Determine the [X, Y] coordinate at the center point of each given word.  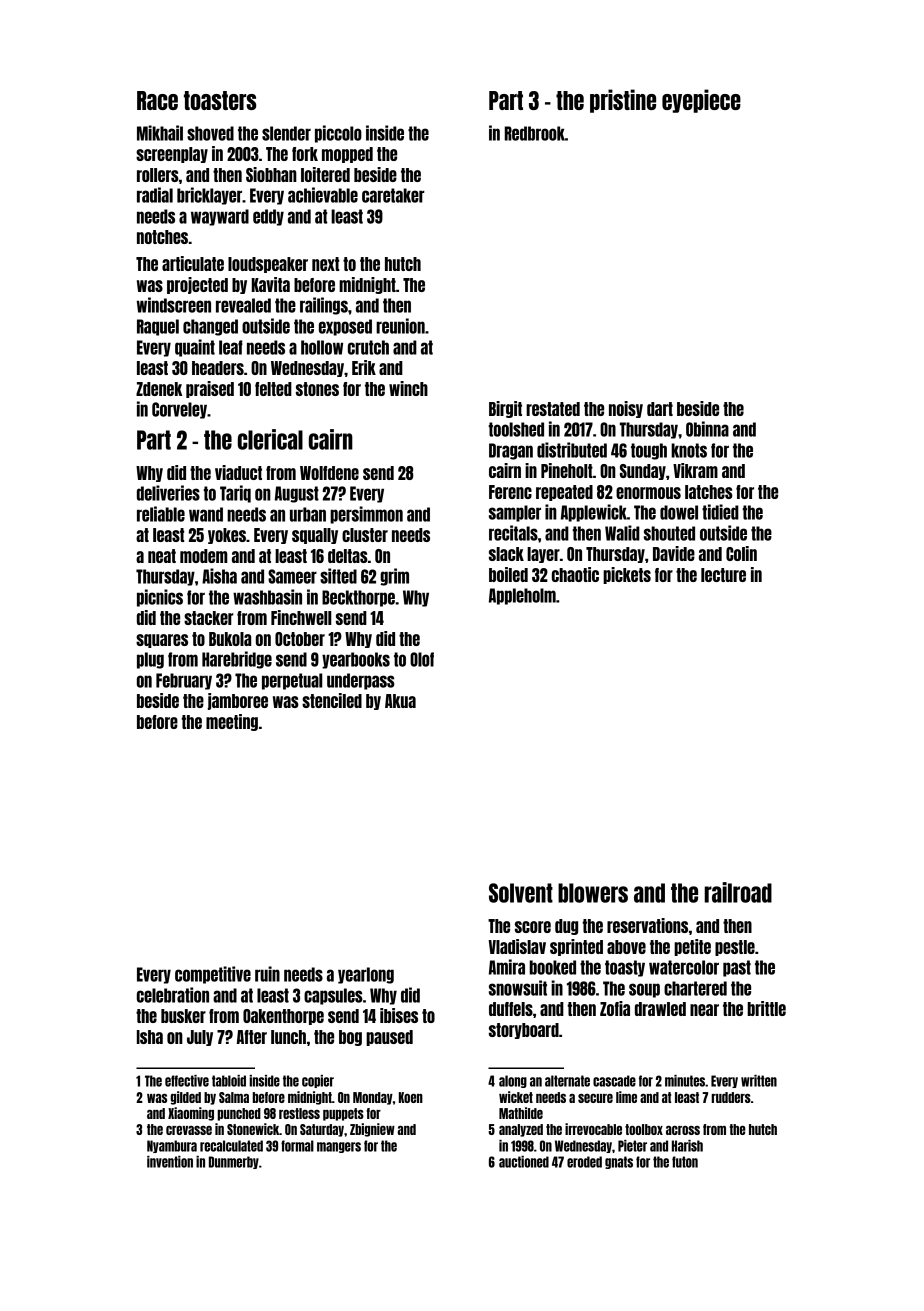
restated [553, 409]
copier [318, 1081]
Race [157, 100]
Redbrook [535, 133]
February [184, 681]
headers [218, 368]
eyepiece [701, 101]
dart [660, 409]
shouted [669, 533]
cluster [365, 535]
